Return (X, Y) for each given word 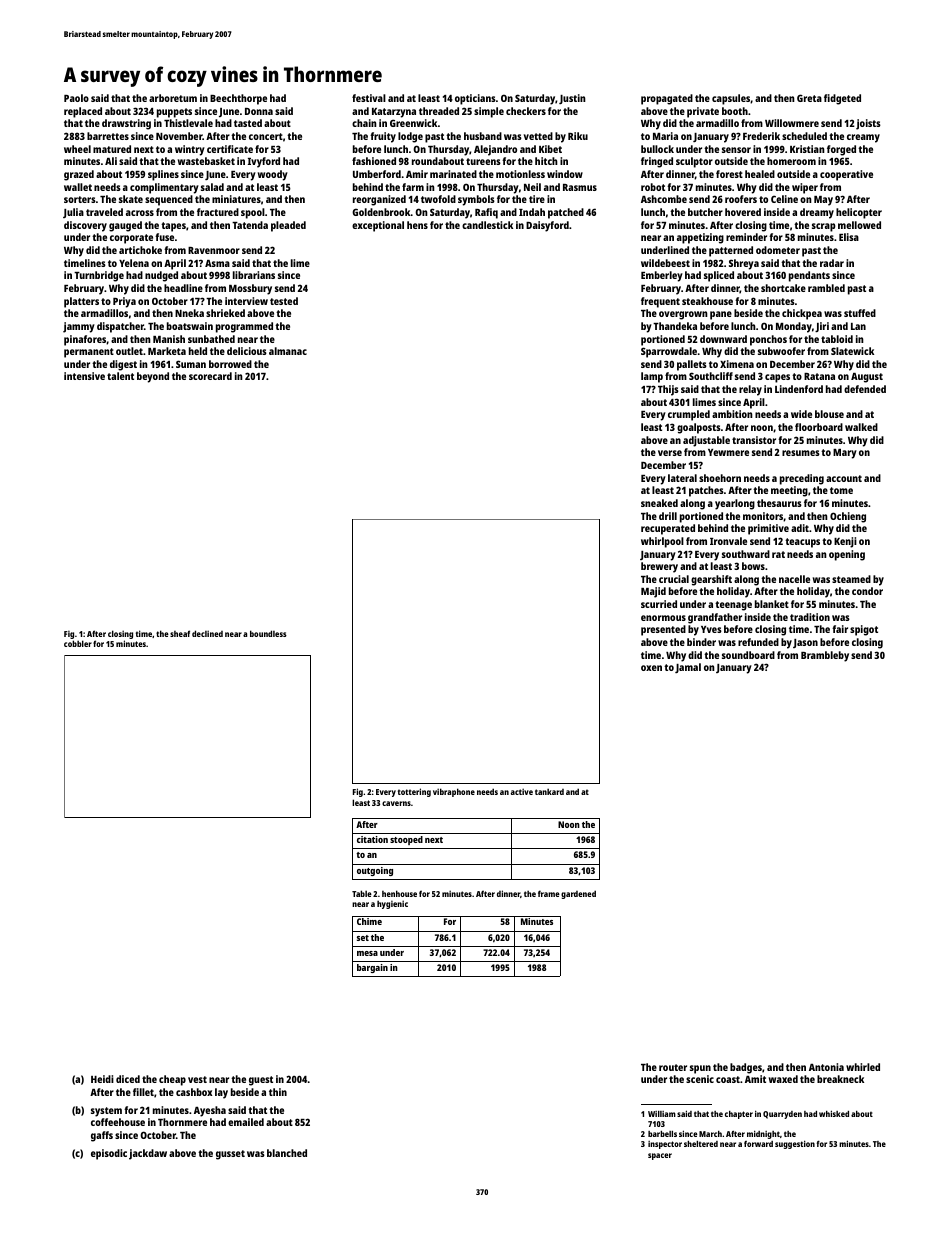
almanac (288, 351)
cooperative (846, 175)
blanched (287, 1153)
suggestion (795, 1144)
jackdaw (148, 1154)
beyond (153, 377)
